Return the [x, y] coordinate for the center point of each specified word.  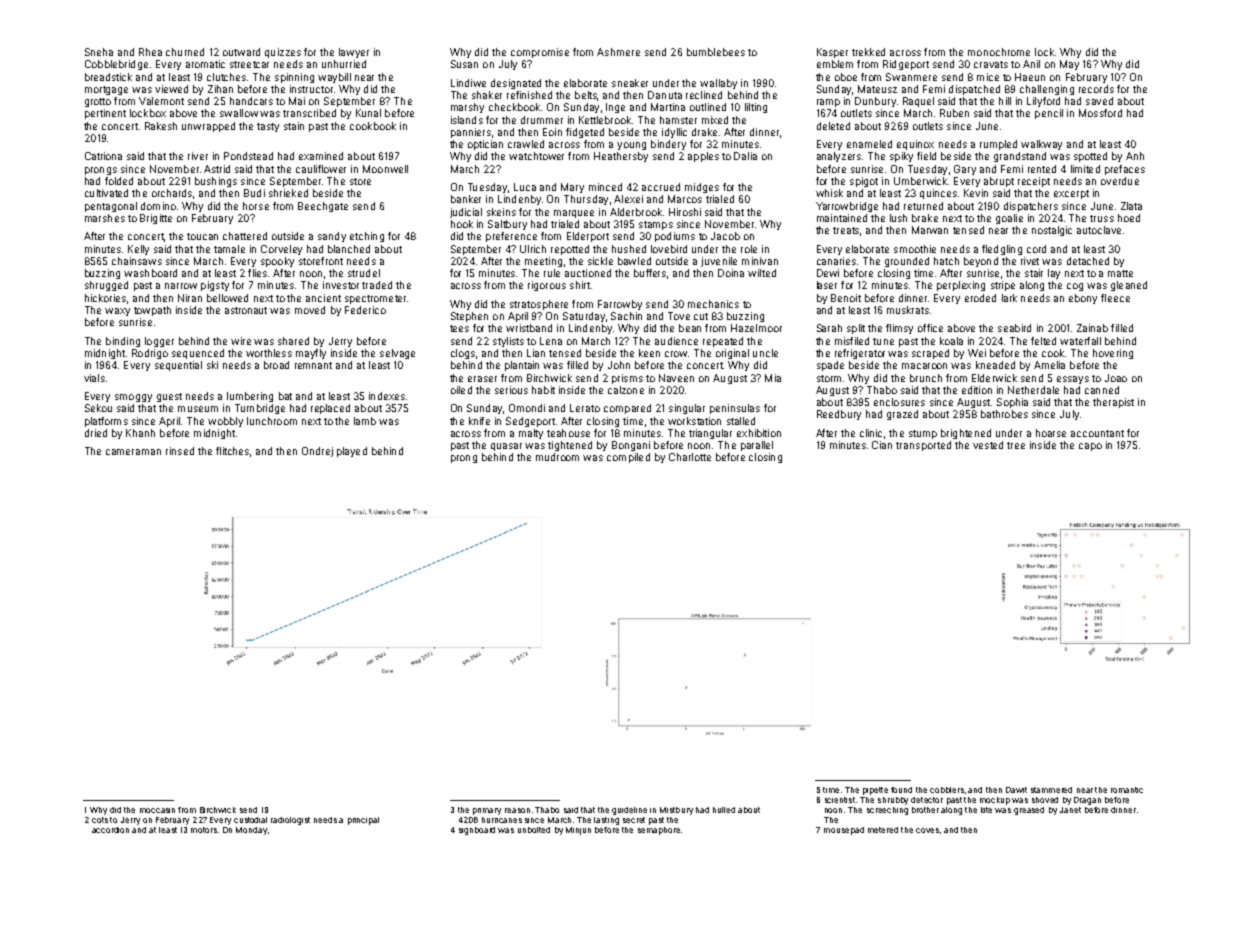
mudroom [557, 457]
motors [204, 830]
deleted [833, 126]
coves [927, 830]
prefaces [1125, 170]
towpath [152, 311]
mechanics [713, 304]
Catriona [103, 156]
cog [1075, 287]
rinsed [180, 451]
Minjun [578, 831]
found [901, 790]
